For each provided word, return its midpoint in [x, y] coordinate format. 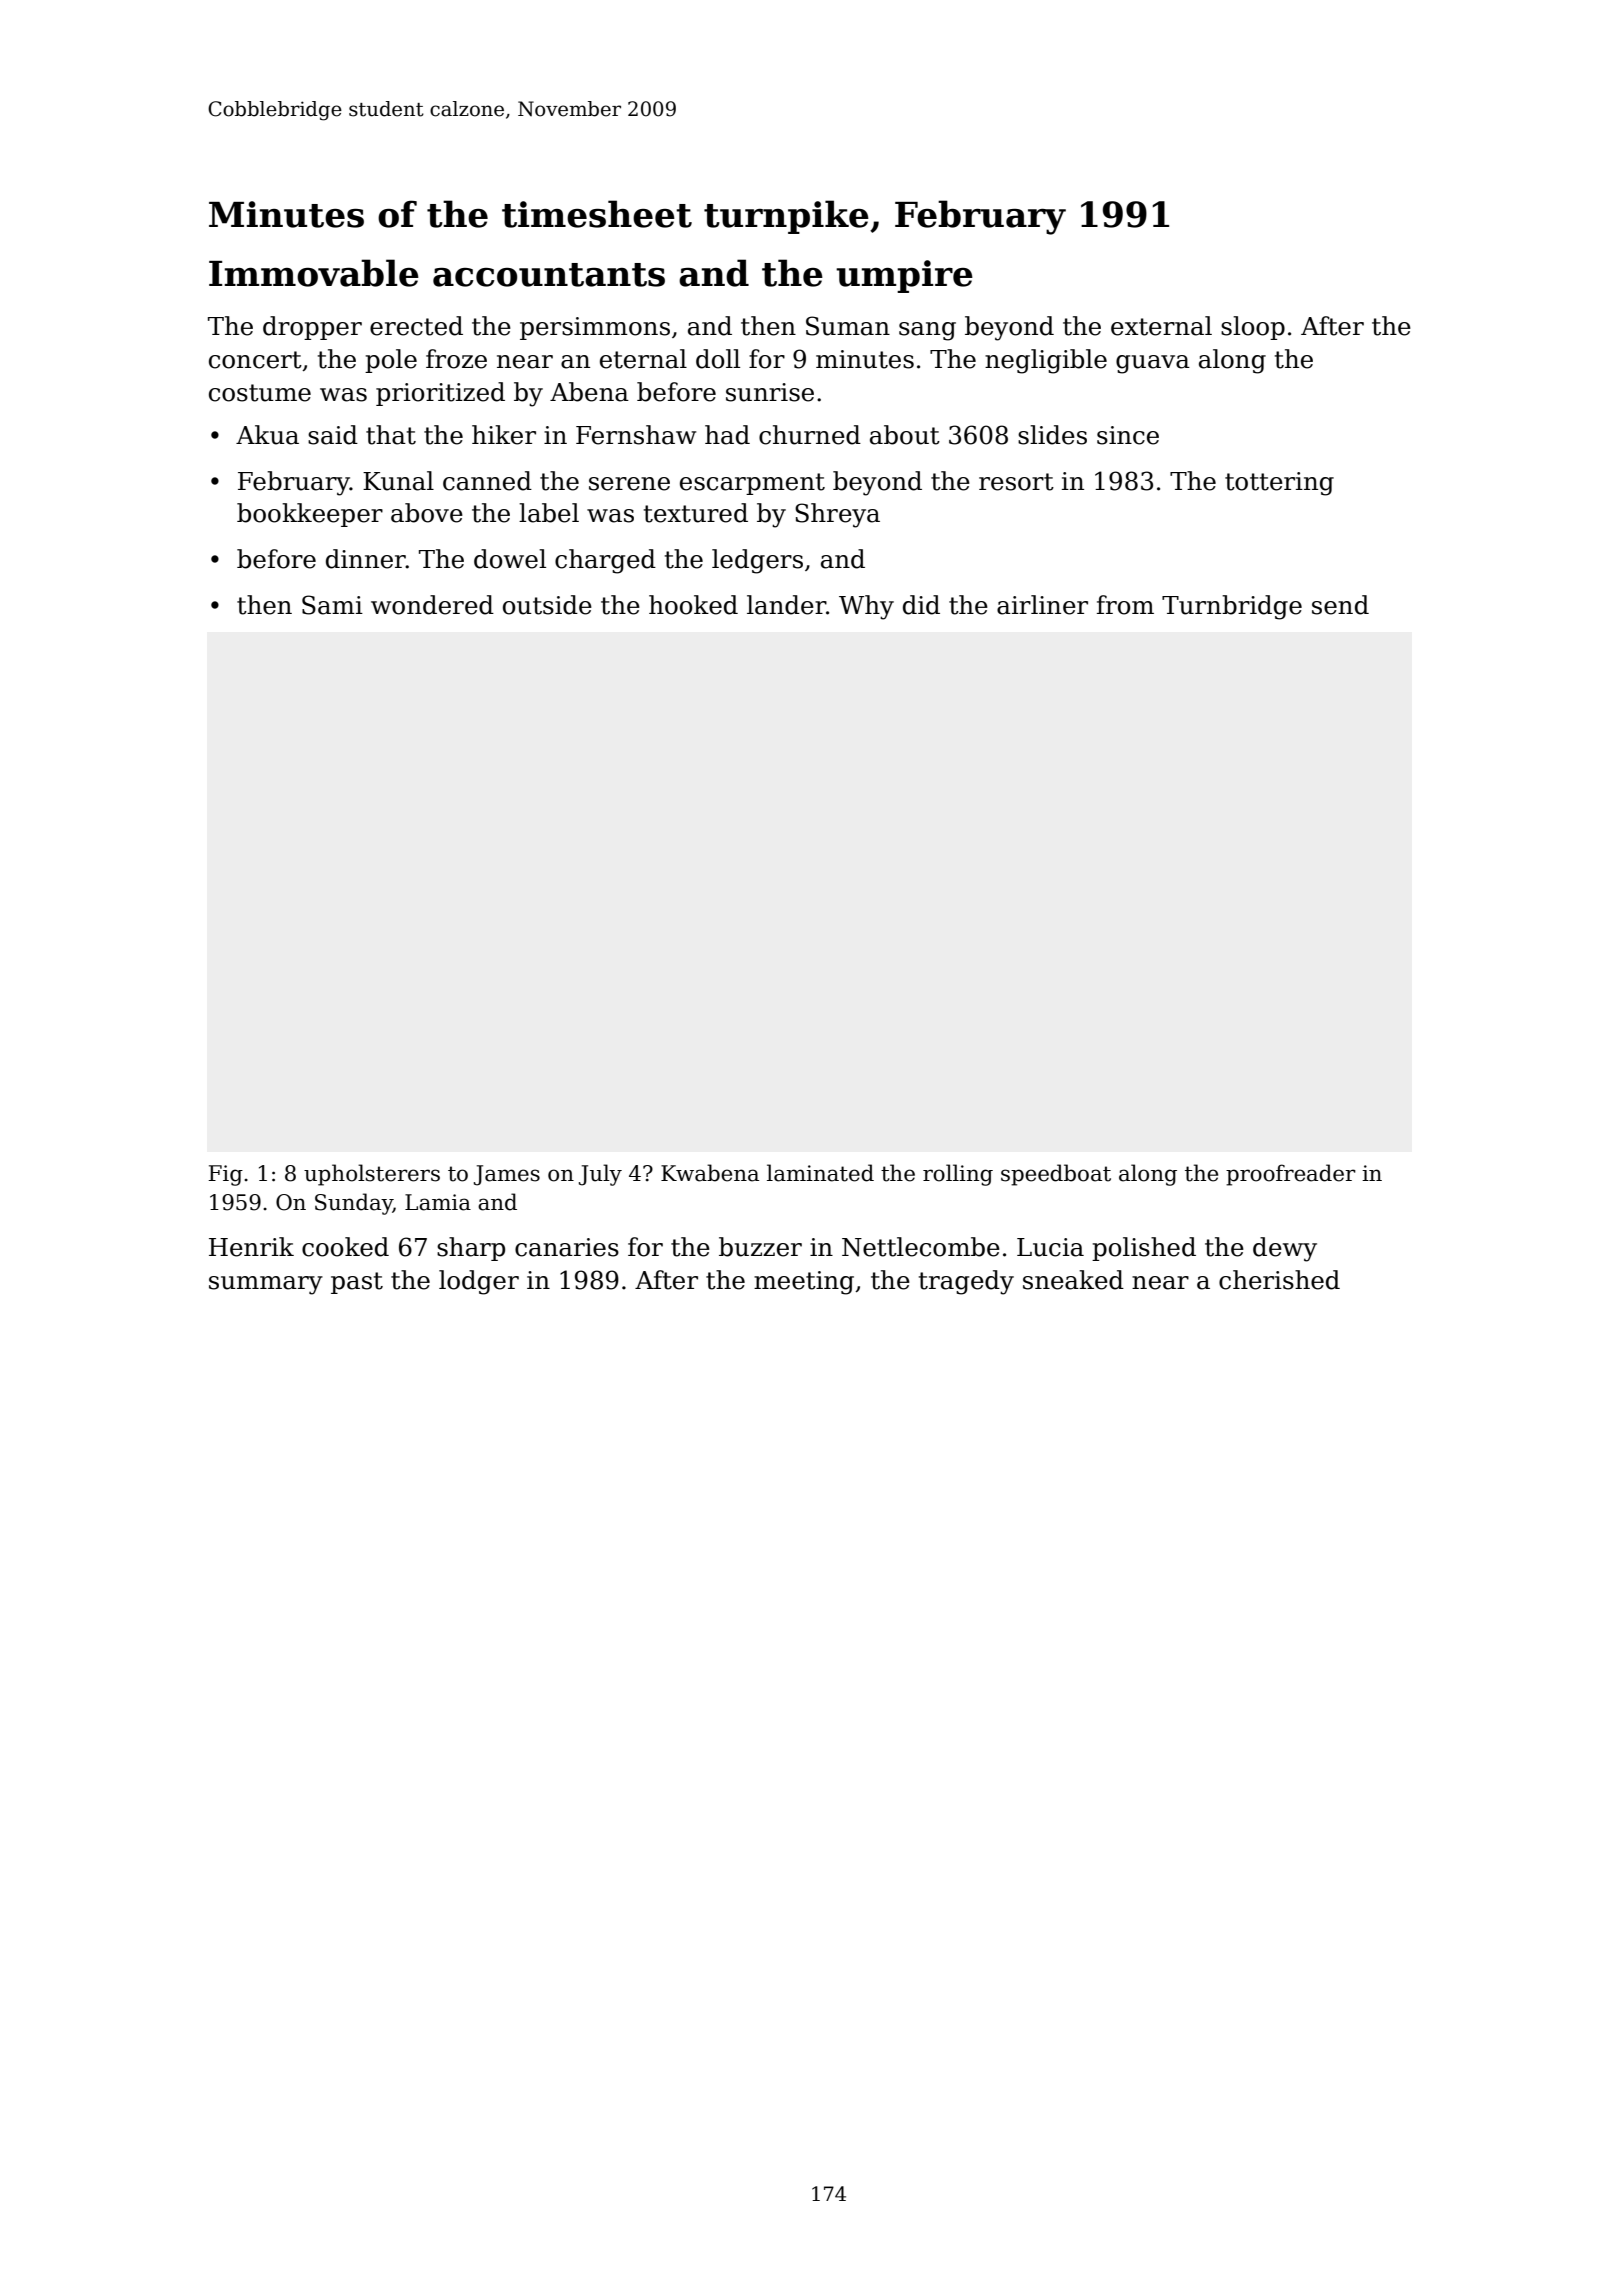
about [905, 435]
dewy [1285, 1249]
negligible [1046, 361]
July [600, 1175]
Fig [225, 1175]
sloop [1253, 328]
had [727, 435]
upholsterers [372, 1175]
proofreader [1291, 1175]
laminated [820, 1173]
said [333, 435]
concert [255, 360]
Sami [332, 605]
